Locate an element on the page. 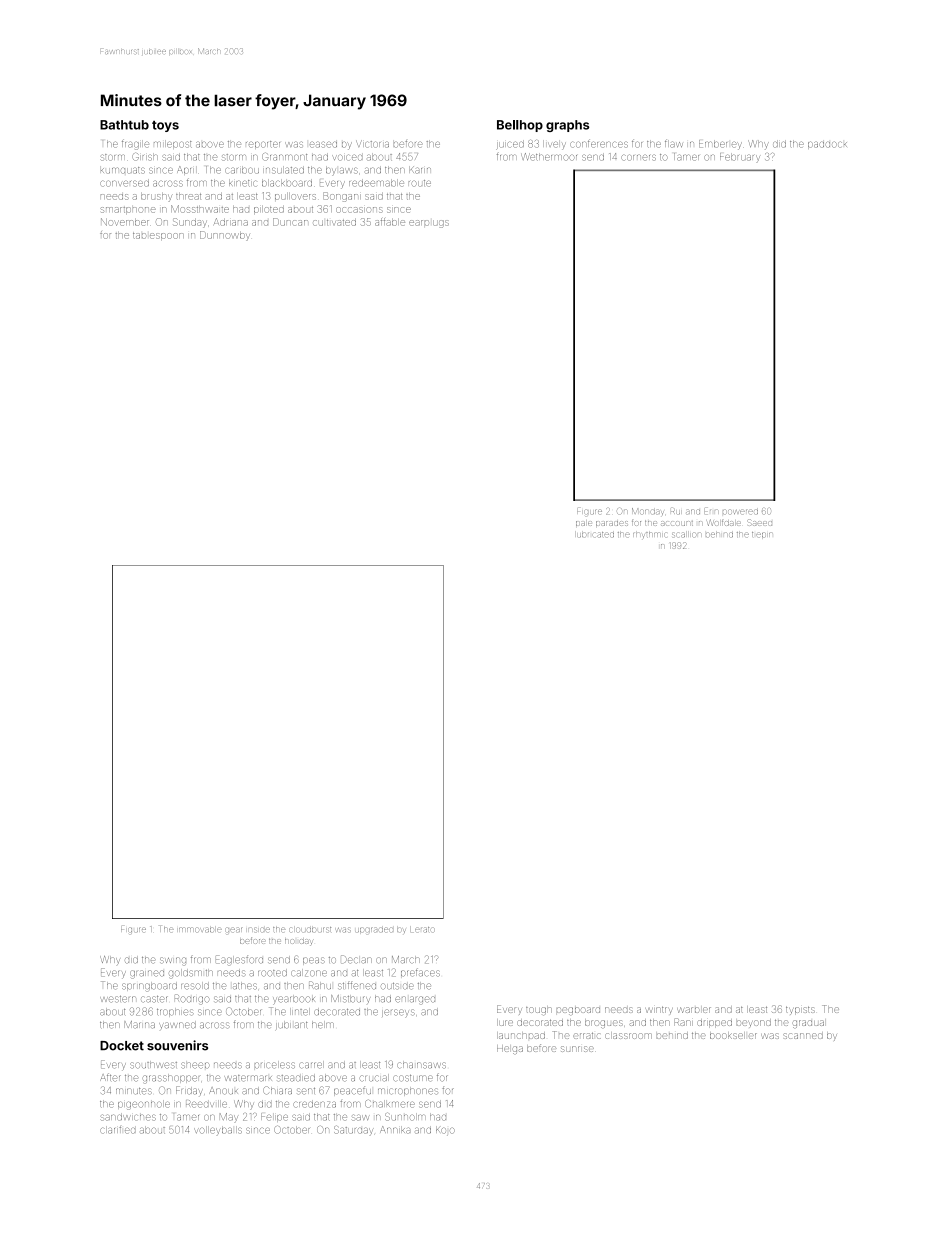  November is located at coordinates (125, 222).
